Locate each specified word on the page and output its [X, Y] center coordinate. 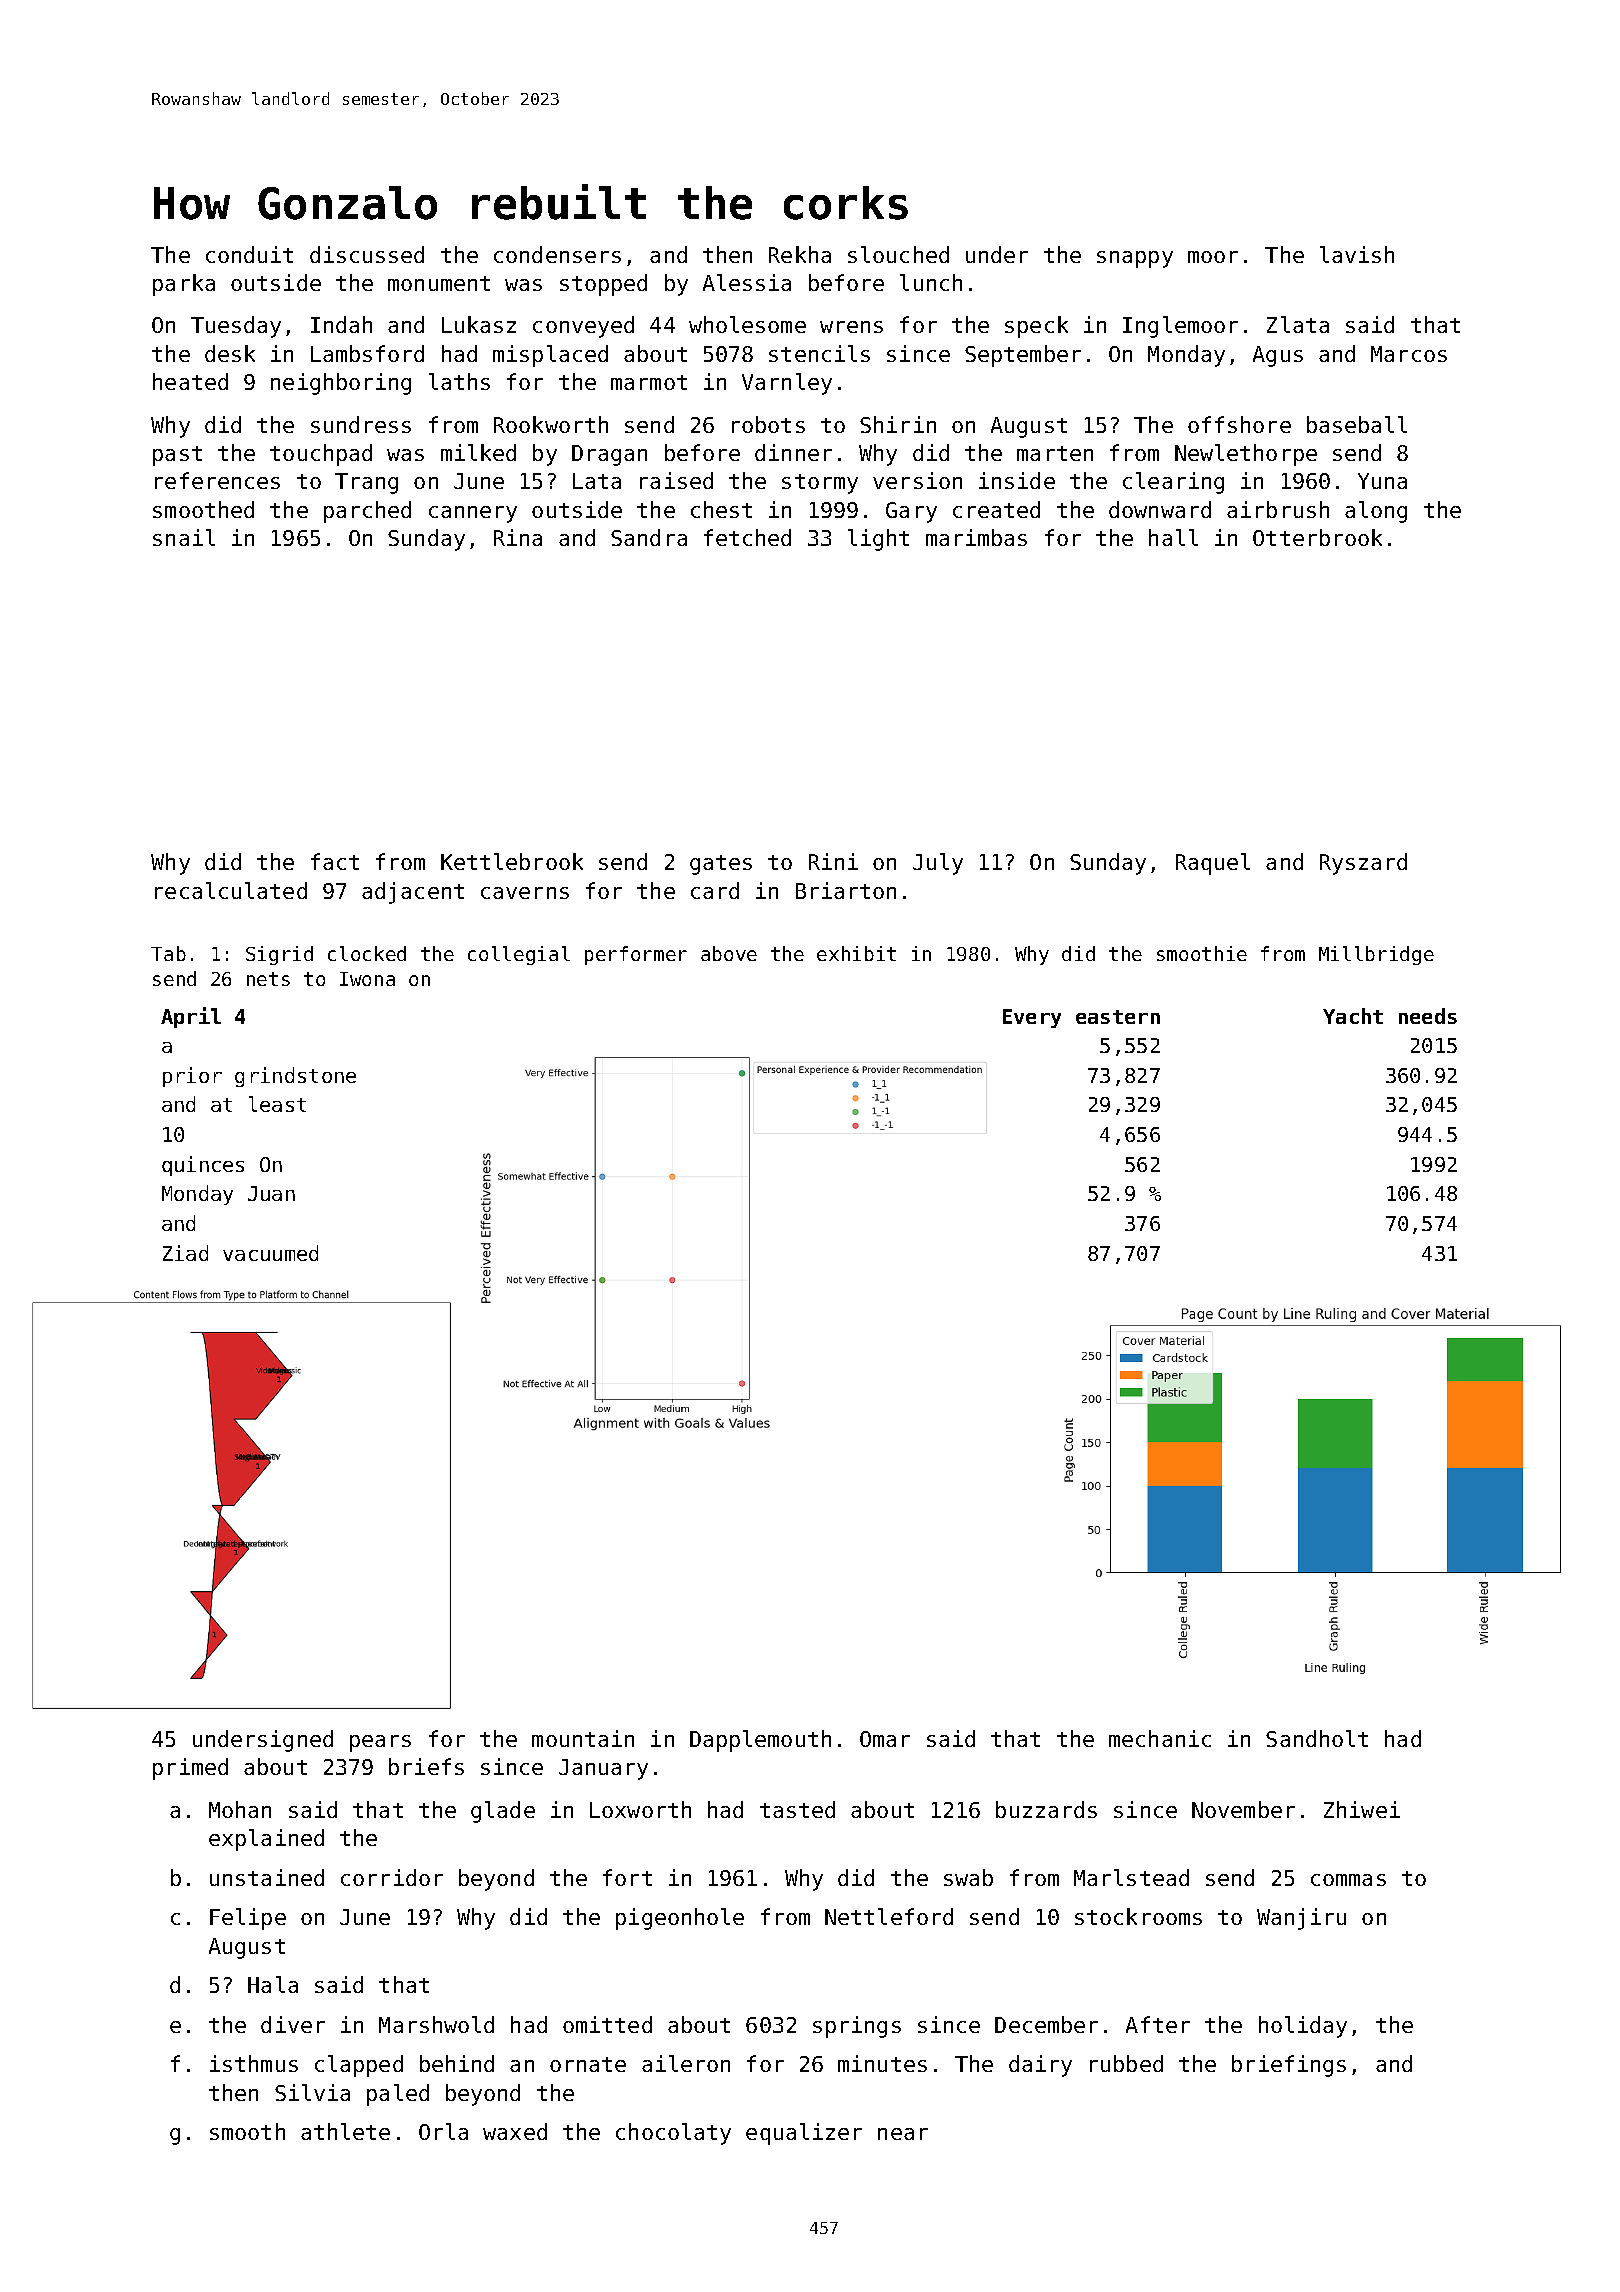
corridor [392, 1877]
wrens [851, 327]
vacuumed [270, 1253]
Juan [271, 1193]
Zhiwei [1362, 1809]
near [903, 2134]
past [177, 456]
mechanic [1160, 1738]
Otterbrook [1317, 537]
